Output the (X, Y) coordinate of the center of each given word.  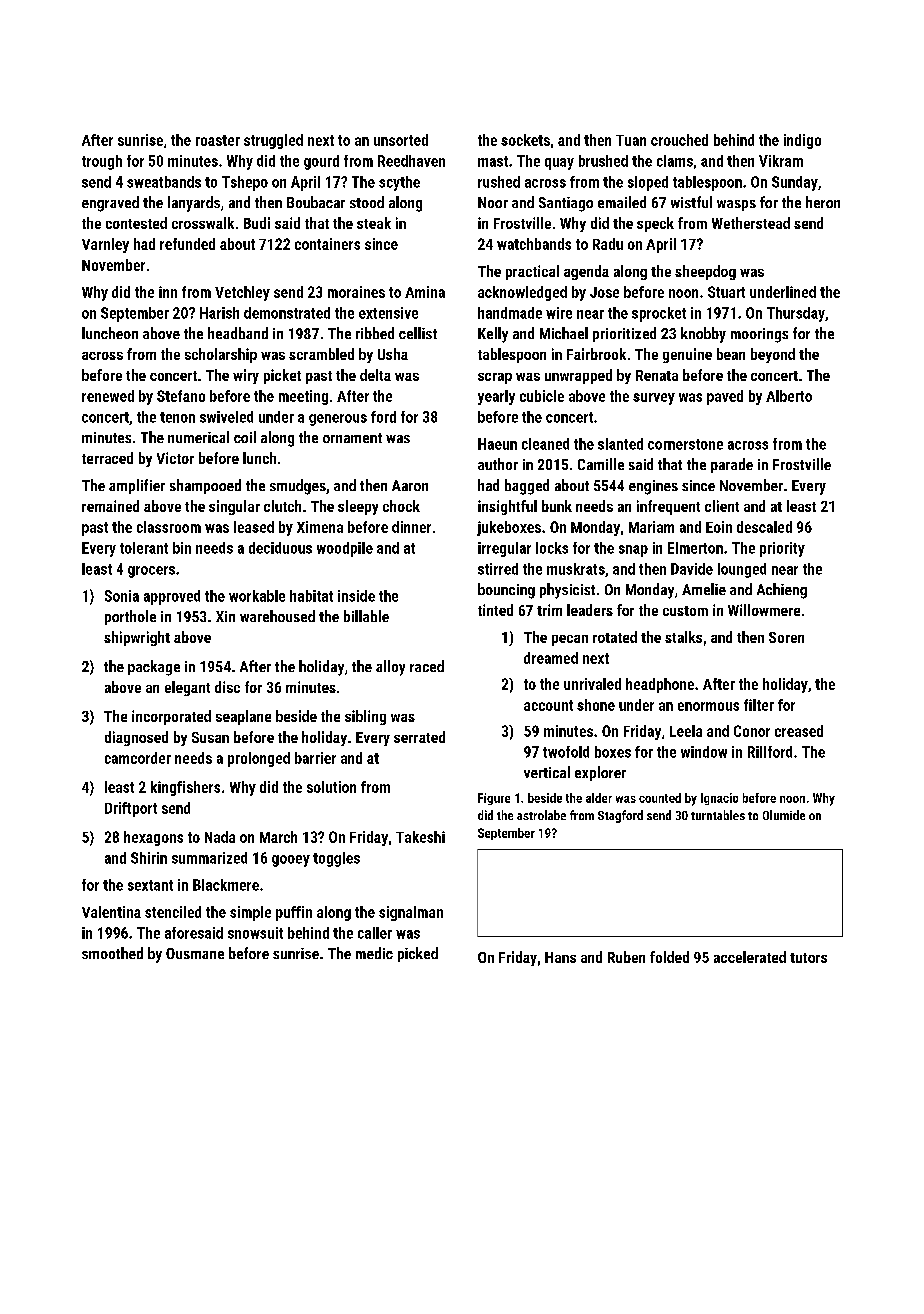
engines (653, 487)
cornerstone (685, 444)
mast (493, 161)
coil (245, 437)
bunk (557, 506)
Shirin (149, 858)
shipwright (137, 638)
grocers (151, 572)
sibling (365, 717)
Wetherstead (751, 223)
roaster (218, 140)
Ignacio (719, 799)
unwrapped (578, 376)
